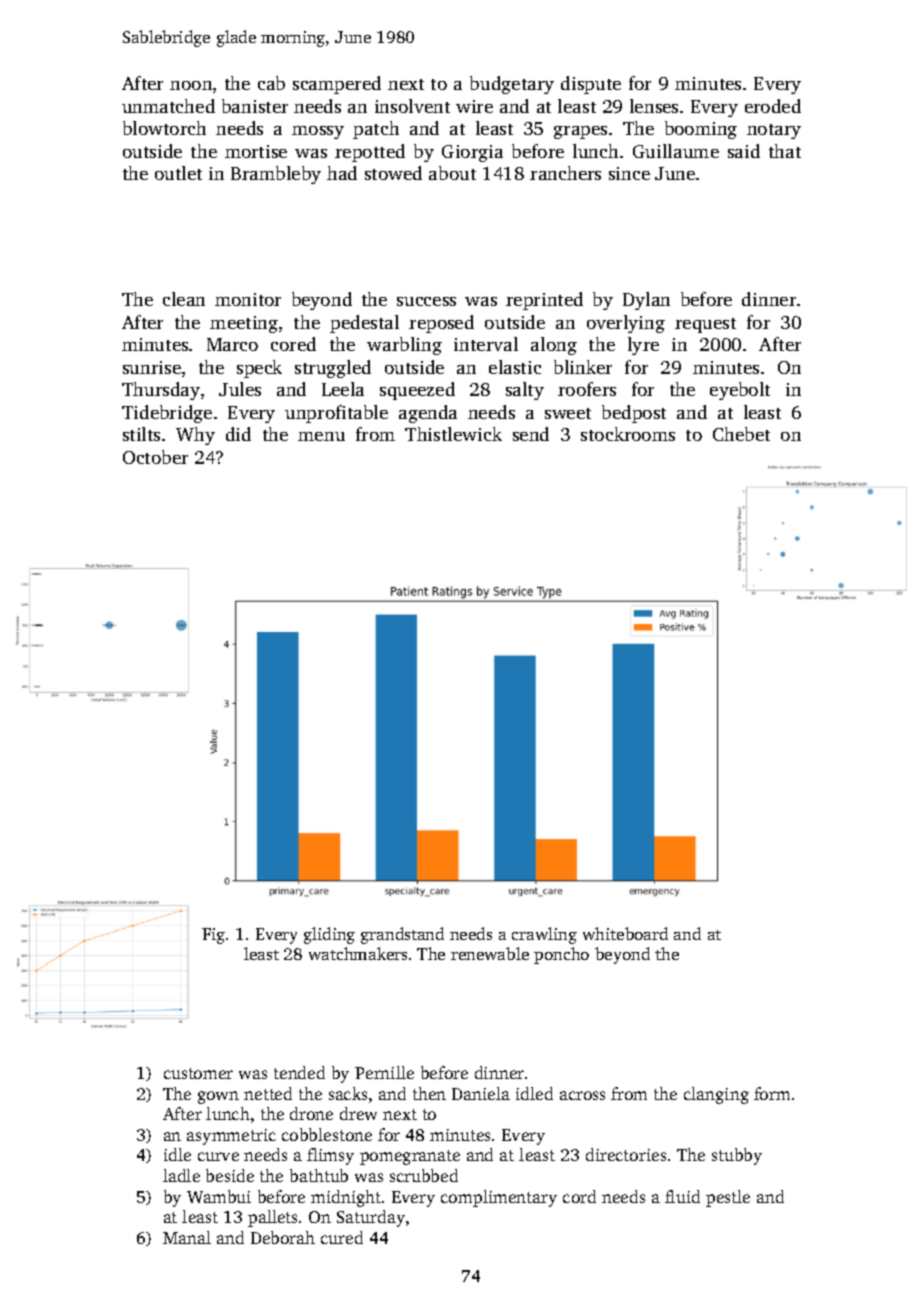  What do you see at coordinates (178, 173) in the page?
I see `outlet` at bounding box center [178, 173].
